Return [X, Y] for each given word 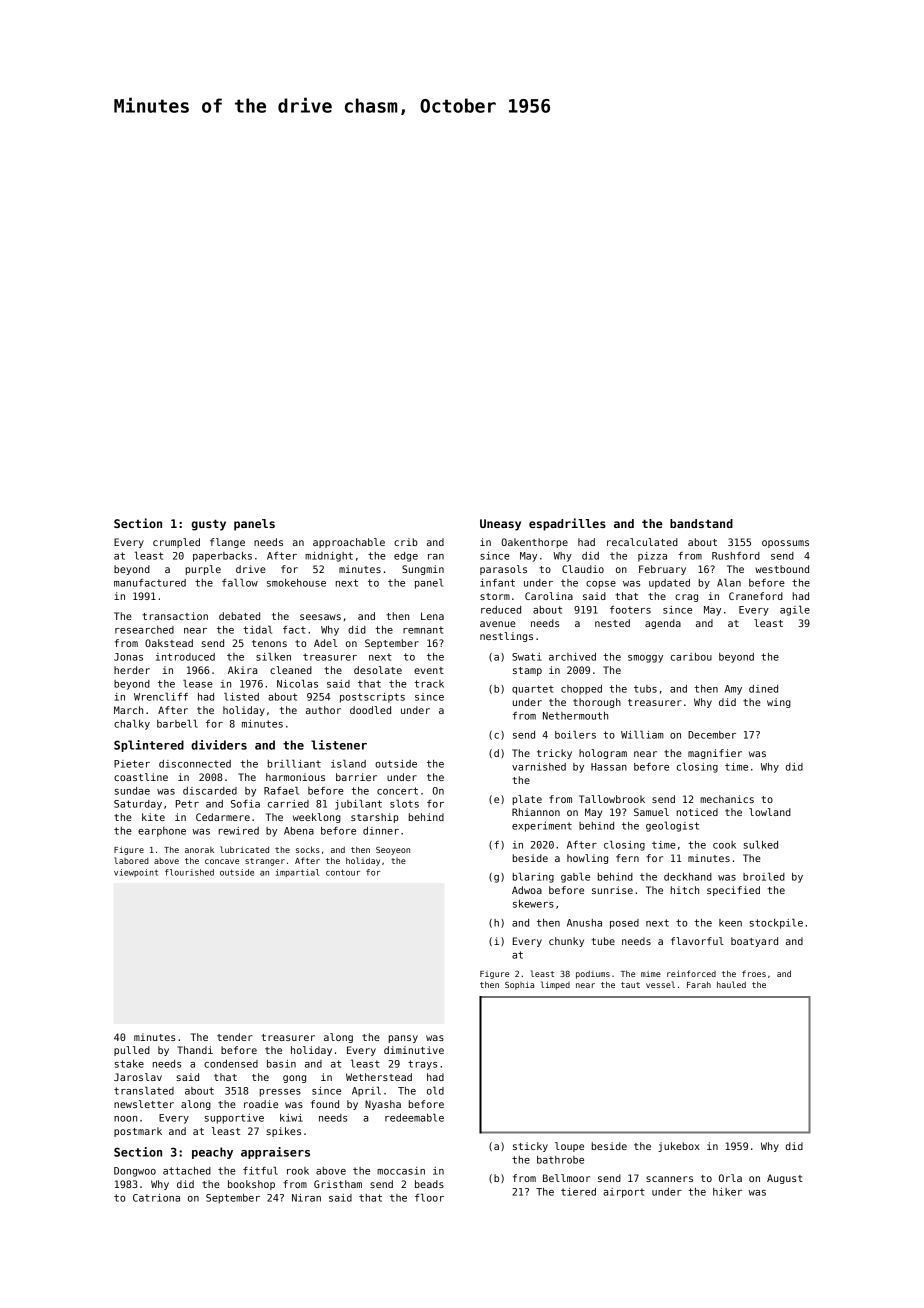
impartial [297, 873]
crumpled [176, 543]
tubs [645, 689]
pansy [403, 1039]
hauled [731, 984]
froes [754, 973]
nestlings [506, 637]
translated [144, 1090]
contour [343, 872]
